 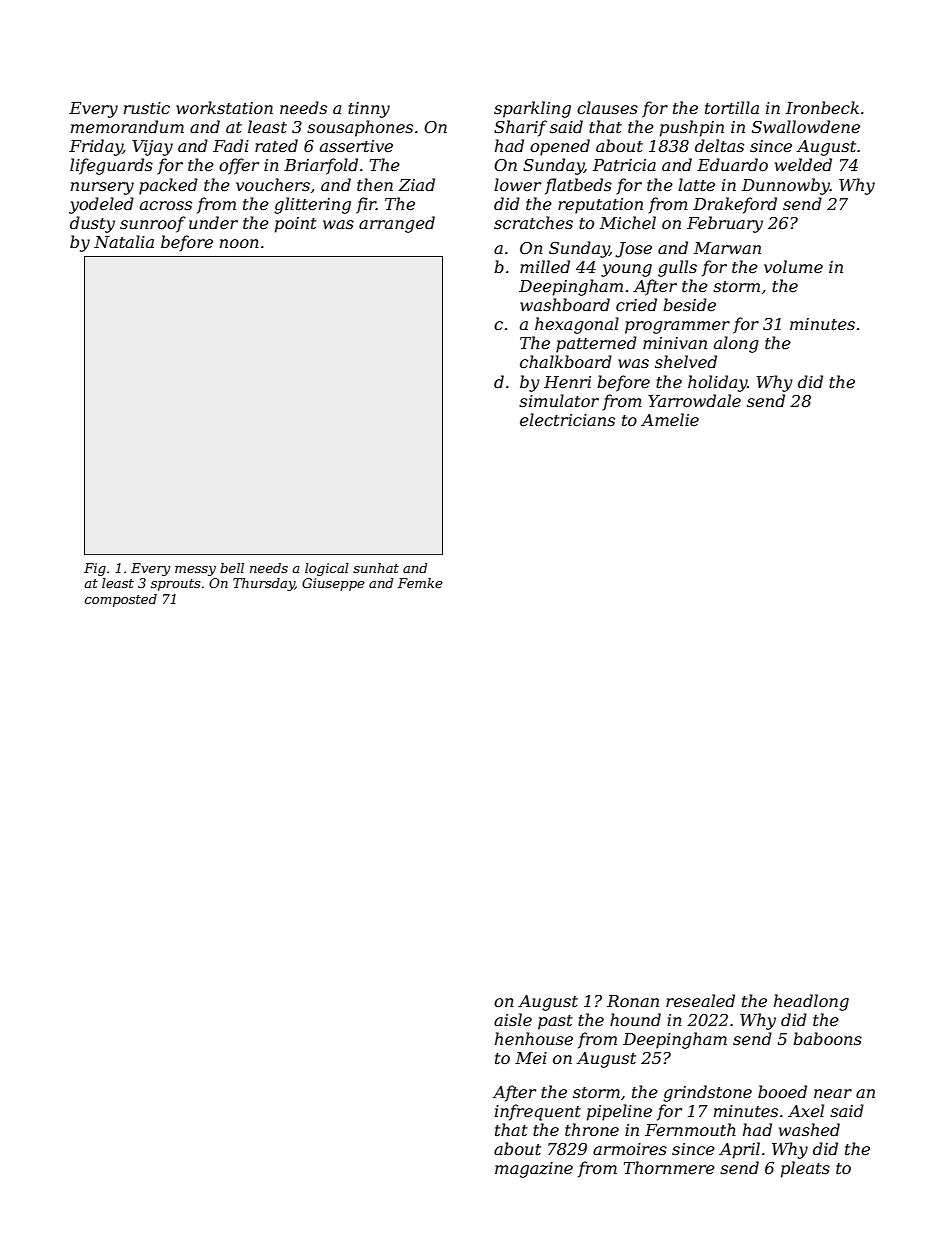 What do you see at coordinates (124, 241) in the screenshot?
I see `Natalia` at bounding box center [124, 241].
